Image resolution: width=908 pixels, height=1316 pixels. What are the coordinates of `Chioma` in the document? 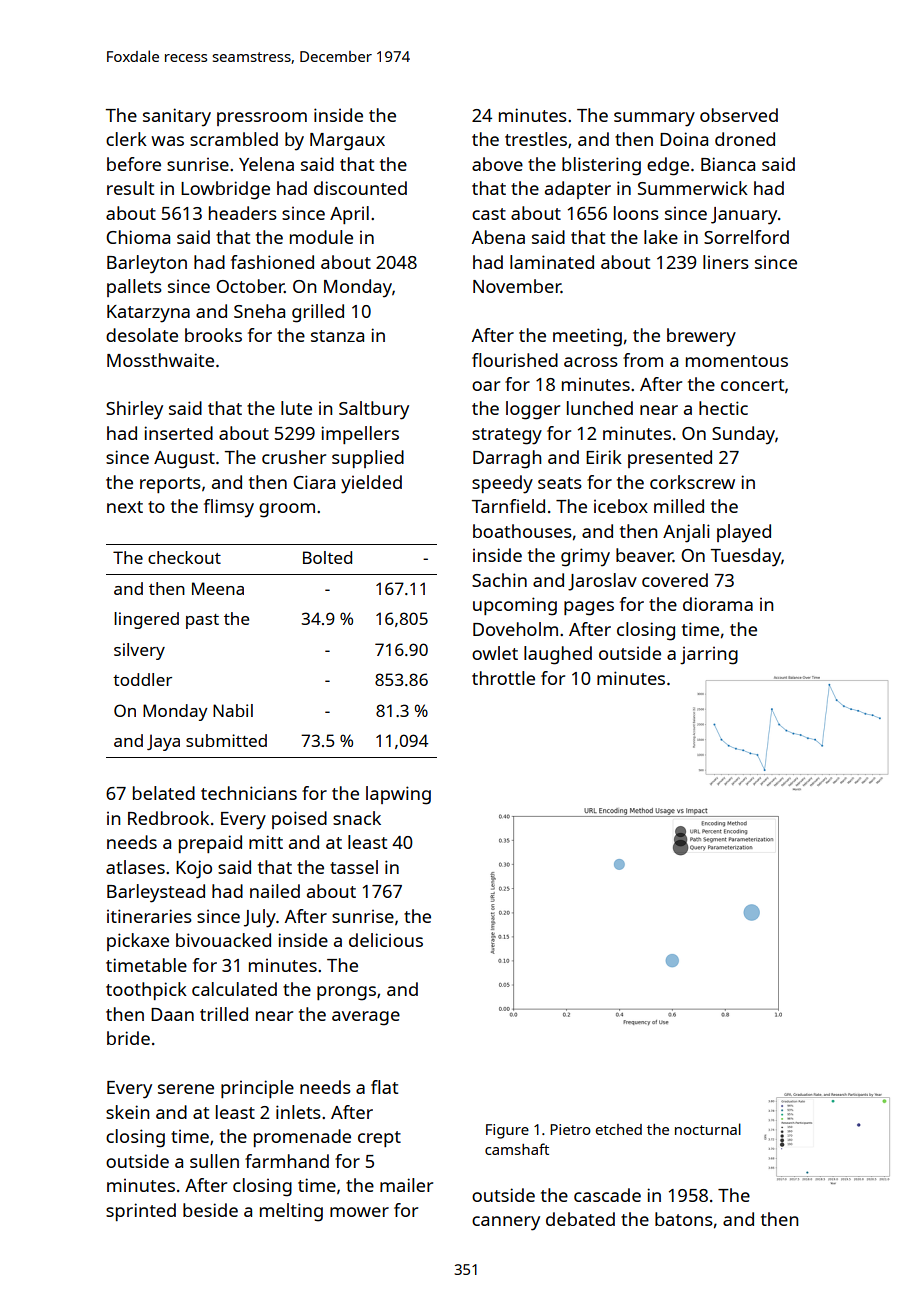 It's located at (138, 237).
